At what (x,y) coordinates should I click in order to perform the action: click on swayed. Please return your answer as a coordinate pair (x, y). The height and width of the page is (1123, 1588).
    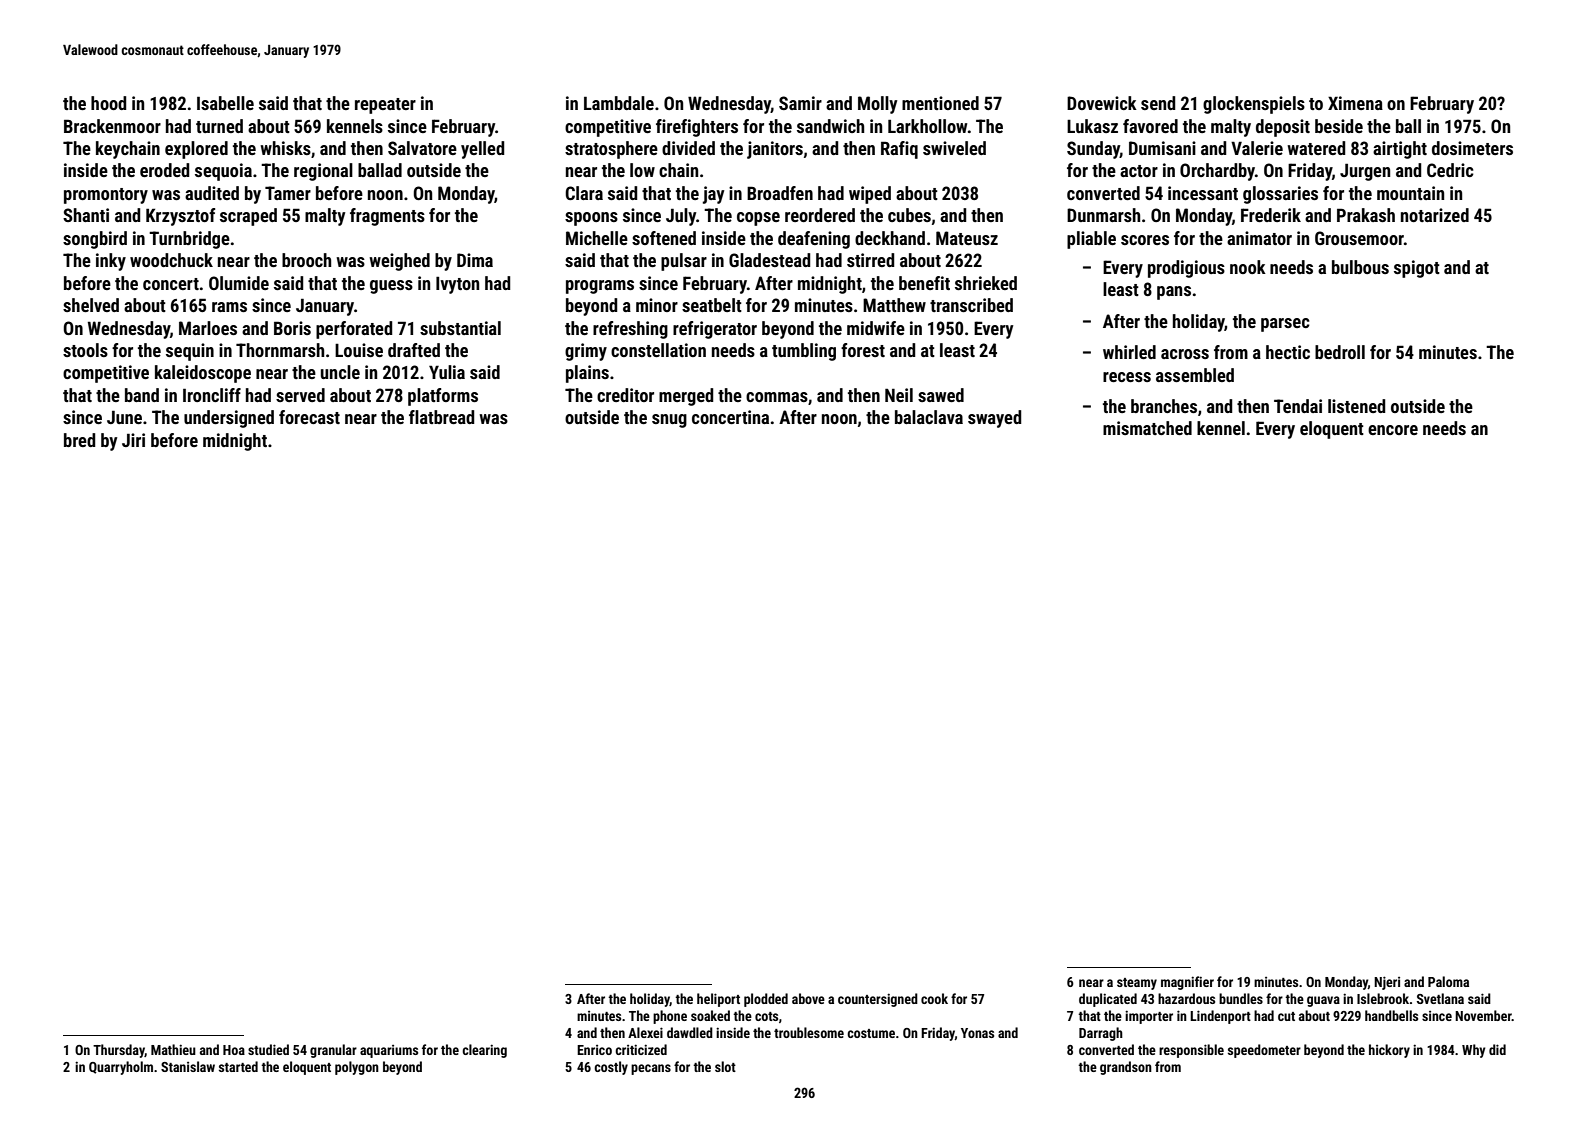
    Looking at the image, I should click on (994, 419).
